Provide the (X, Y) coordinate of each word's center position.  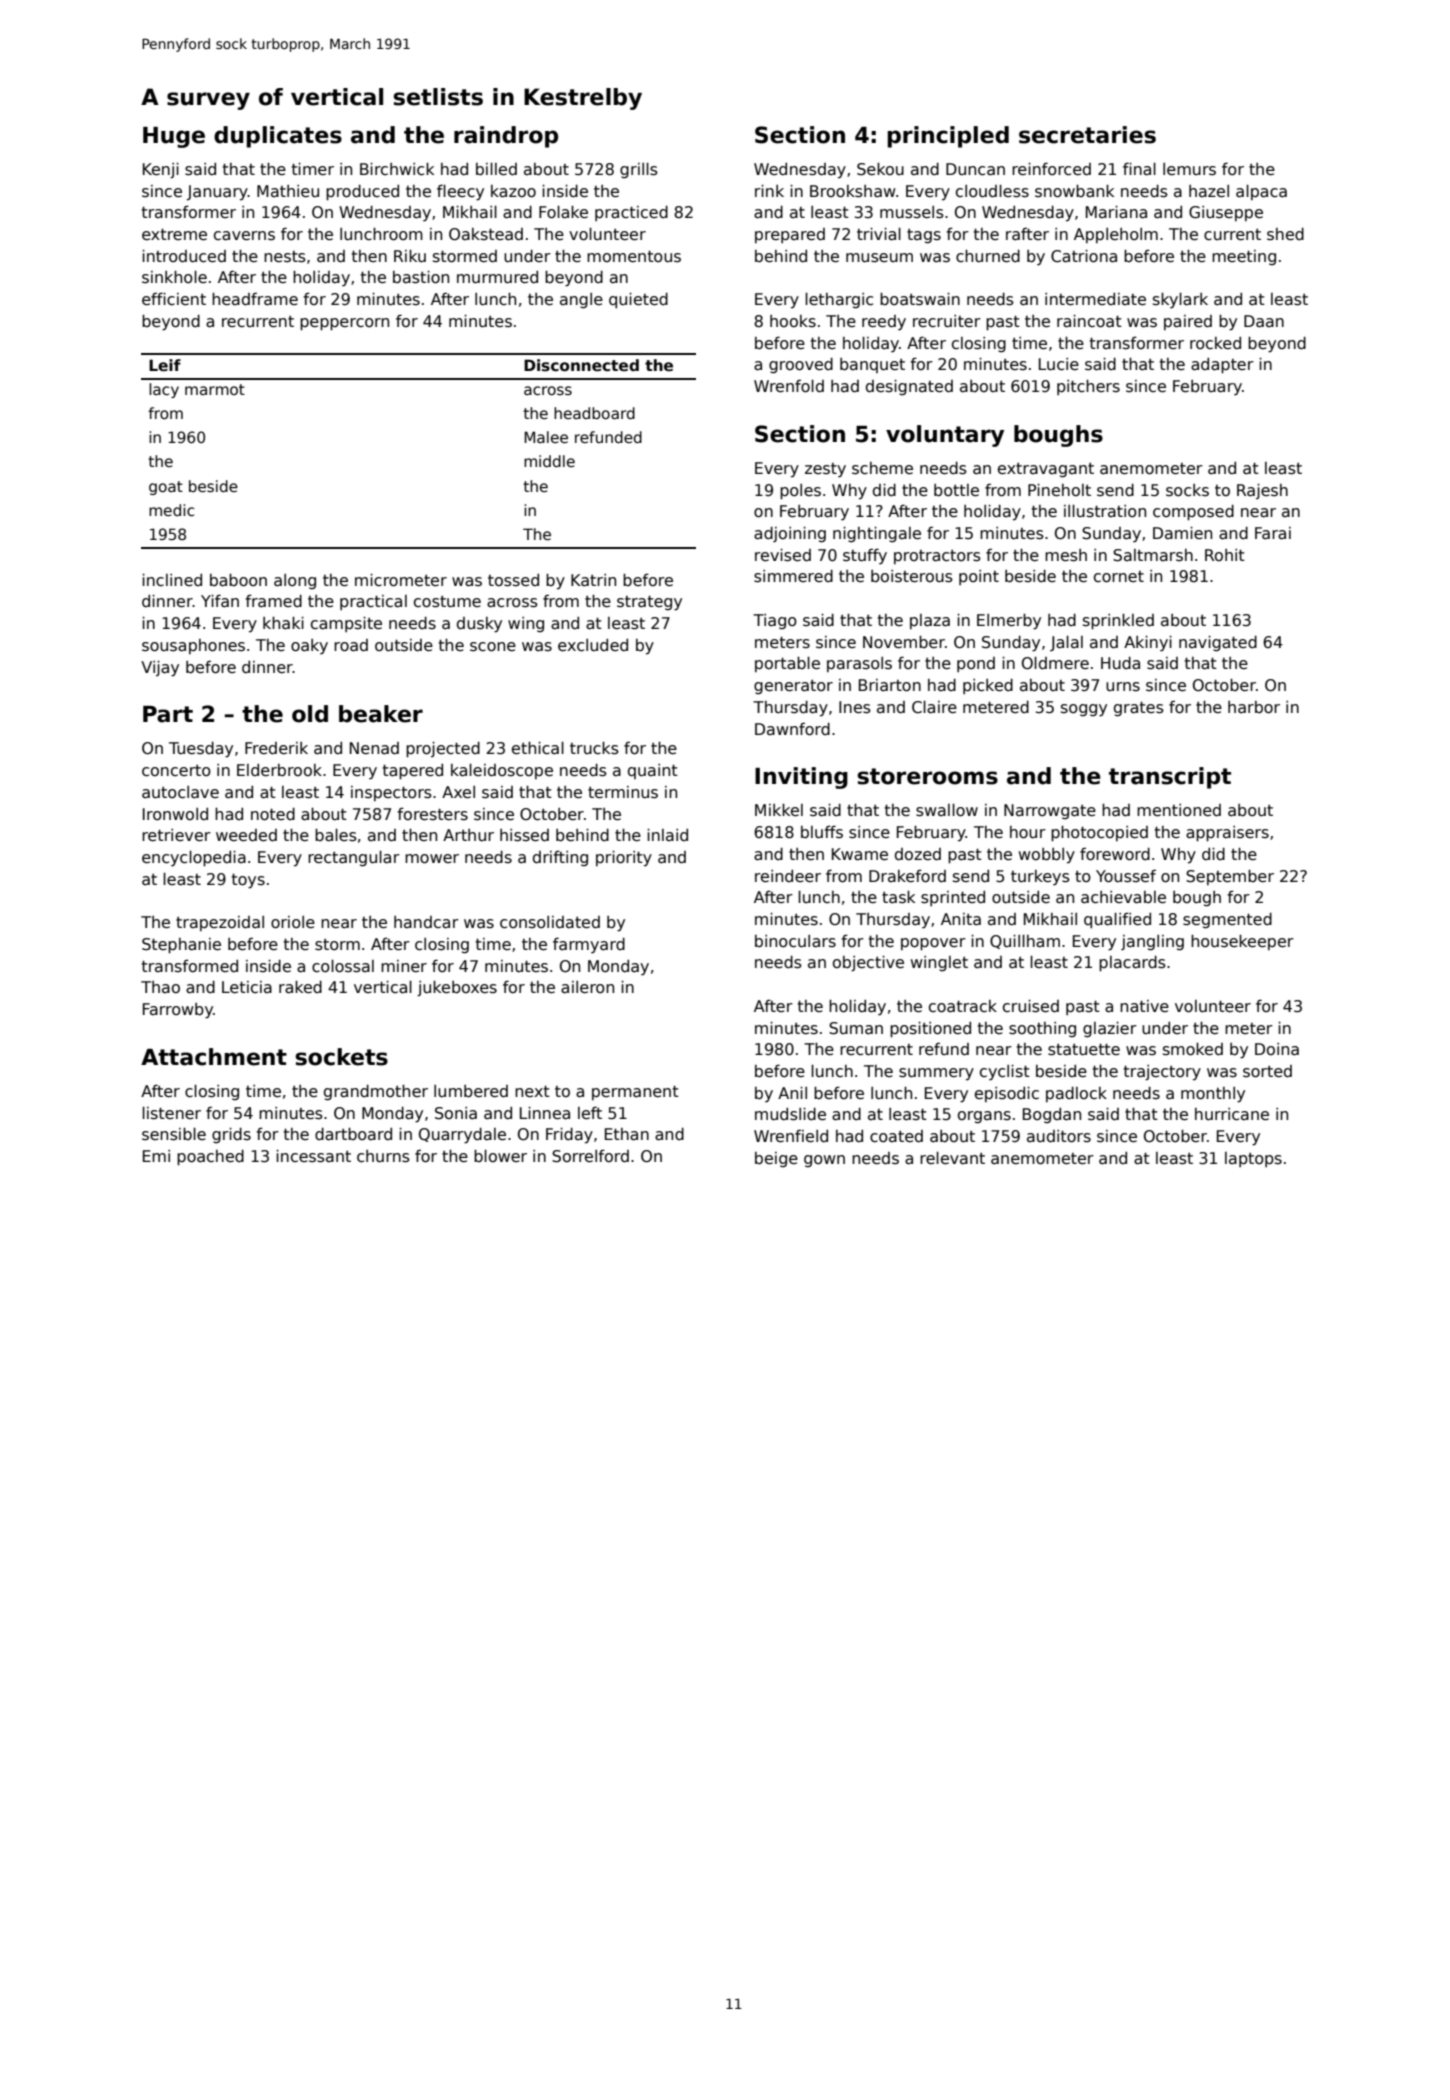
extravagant (1046, 470)
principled (948, 137)
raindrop (506, 137)
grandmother (376, 1092)
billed (496, 169)
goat (166, 488)
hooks (793, 321)
